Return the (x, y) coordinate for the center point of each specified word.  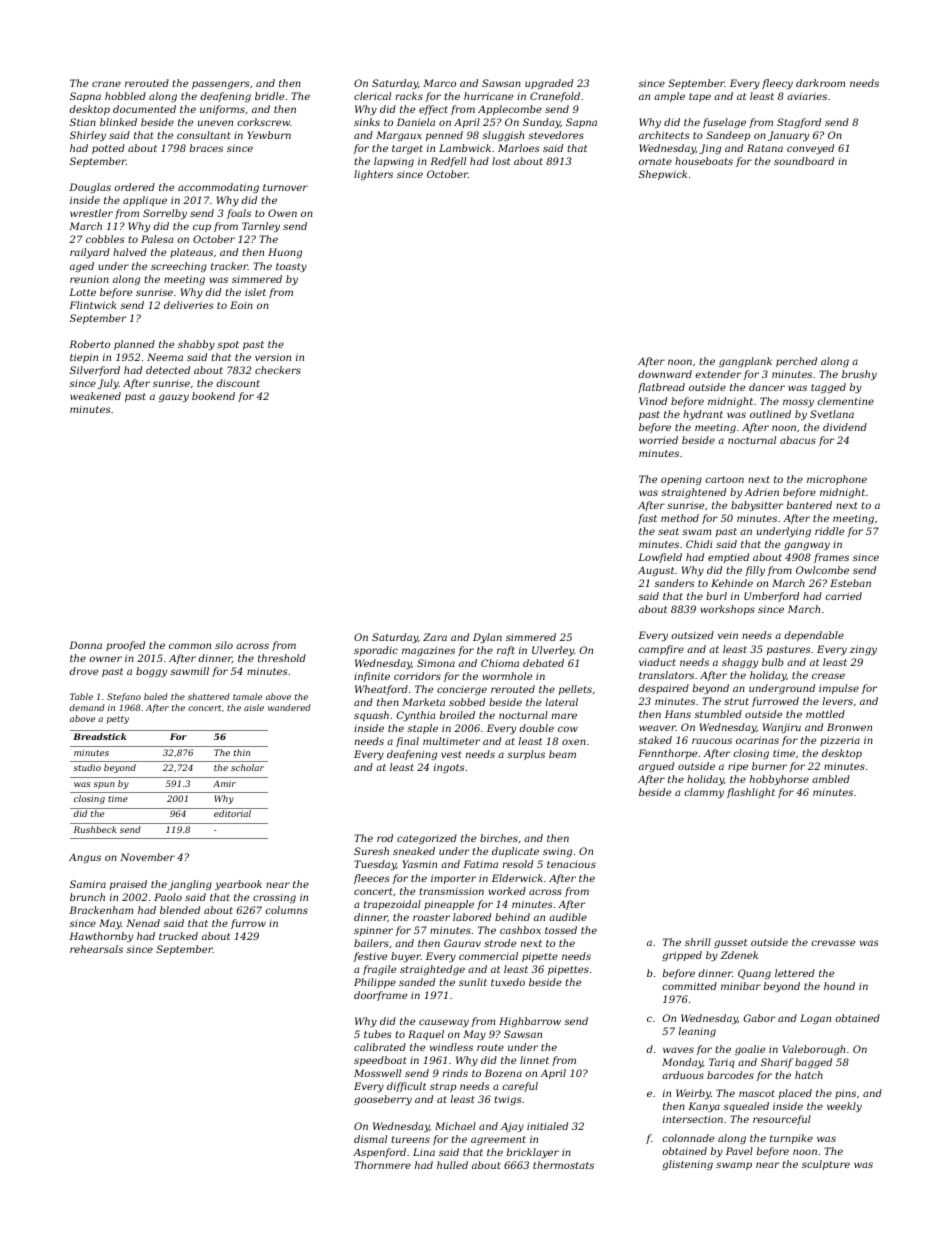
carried (843, 596)
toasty (291, 267)
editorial (232, 813)
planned (134, 345)
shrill (698, 942)
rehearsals (96, 949)
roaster (431, 917)
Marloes (519, 148)
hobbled (125, 96)
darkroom (820, 83)
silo (224, 645)
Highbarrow (530, 1022)
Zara (435, 637)
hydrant (703, 415)
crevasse (833, 943)
